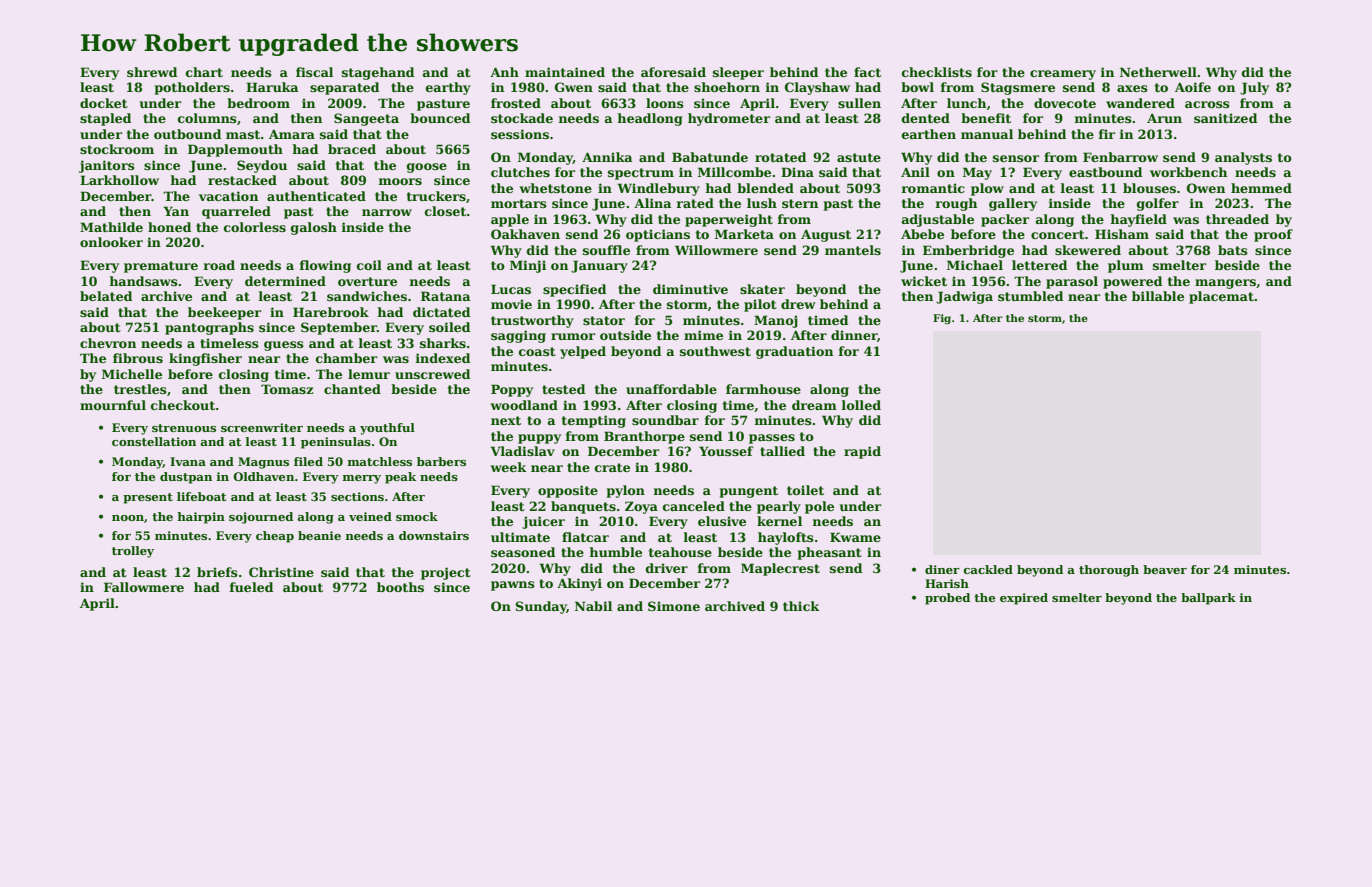 The width and height of the page is (1372, 887). What do you see at coordinates (522, 118) in the page?
I see `stockade` at bounding box center [522, 118].
